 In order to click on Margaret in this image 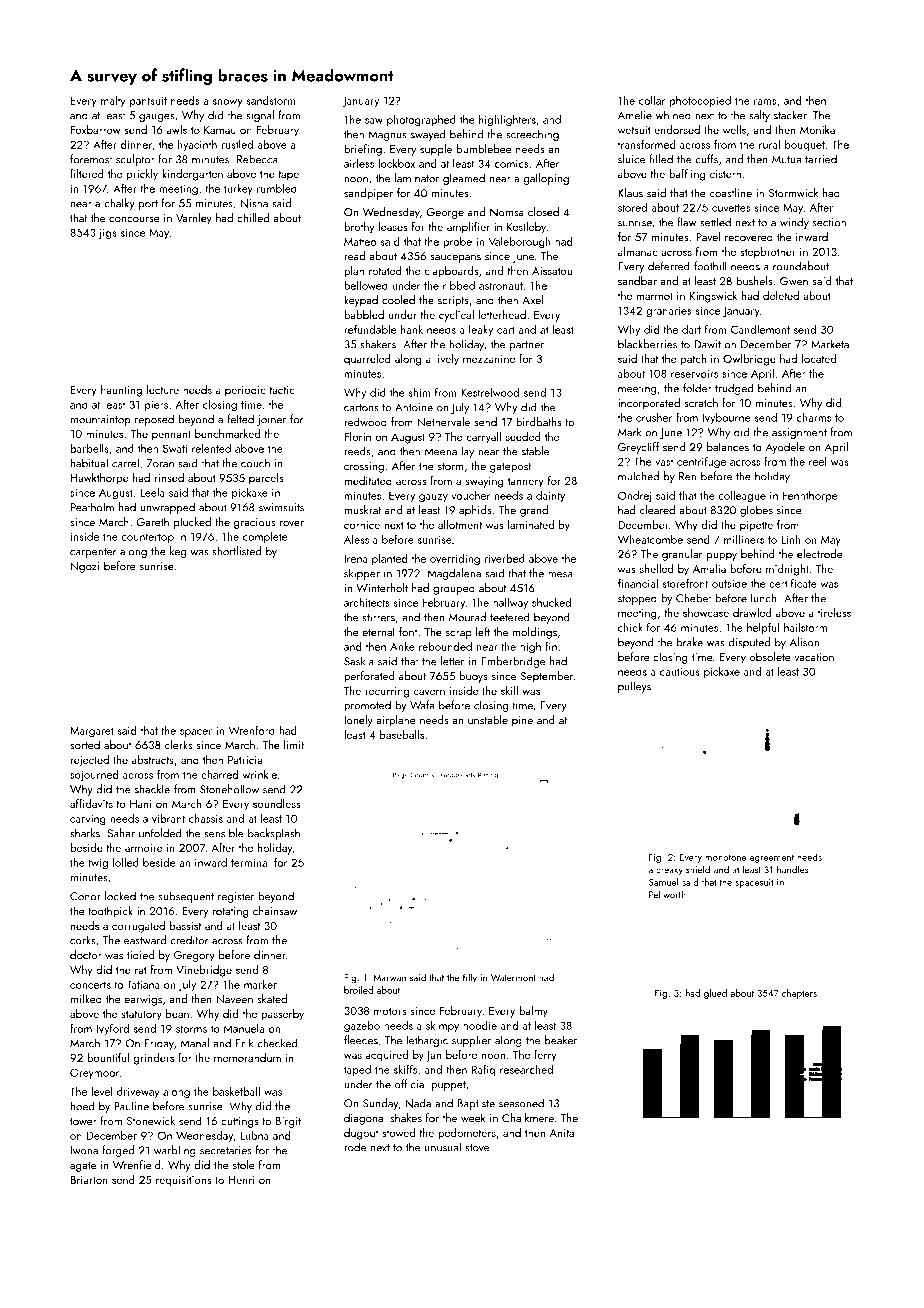, I will do `click(92, 732)`.
